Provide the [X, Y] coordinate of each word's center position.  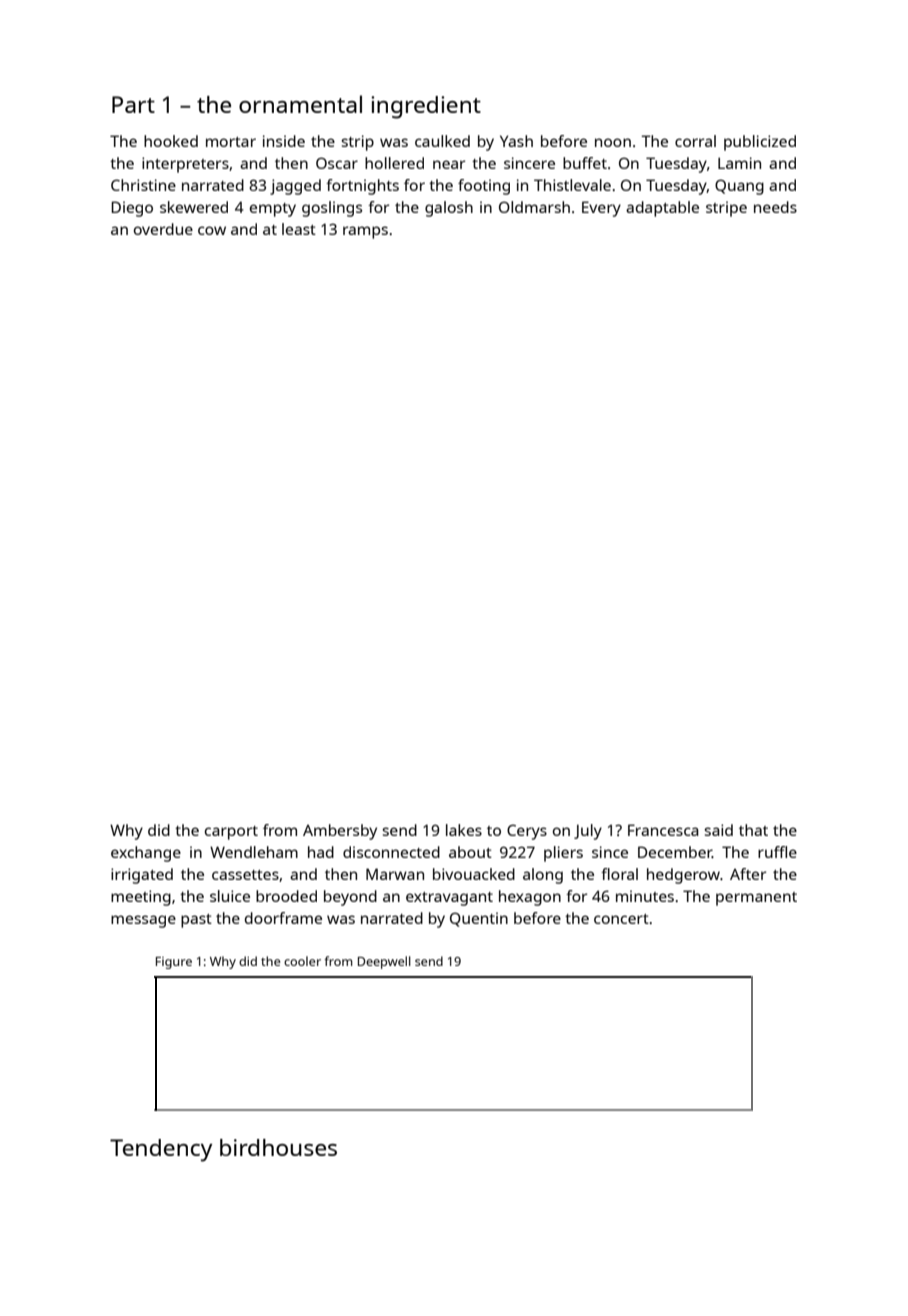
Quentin [479, 919]
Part [133, 104]
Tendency [161, 1150]
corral [695, 141]
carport [231, 833]
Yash [516, 141]
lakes [464, 830]
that [753, 830]
